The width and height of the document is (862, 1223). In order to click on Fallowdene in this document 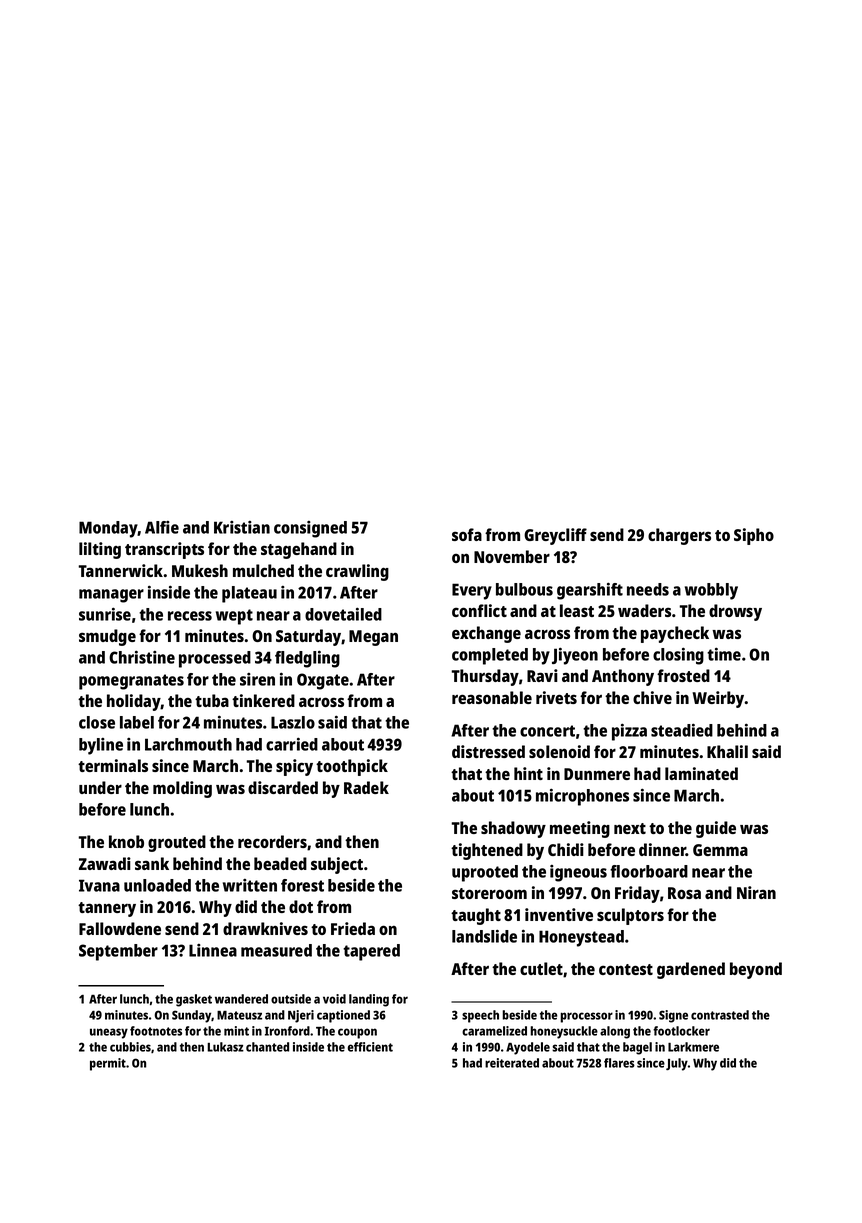, I will do `click(120, 928)`.
